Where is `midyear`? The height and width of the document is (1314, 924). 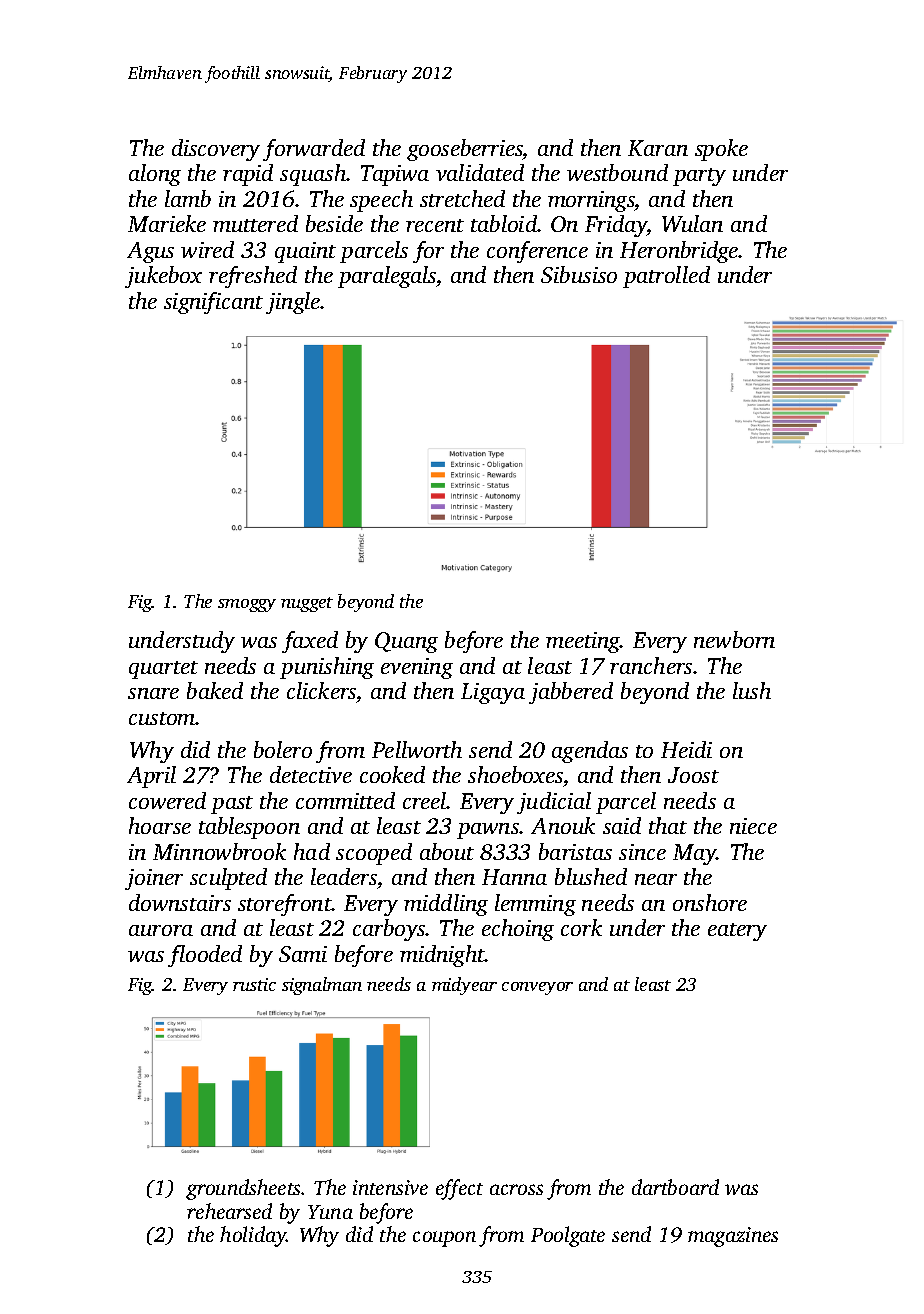 midyear is located at coordinates (464, 986).
